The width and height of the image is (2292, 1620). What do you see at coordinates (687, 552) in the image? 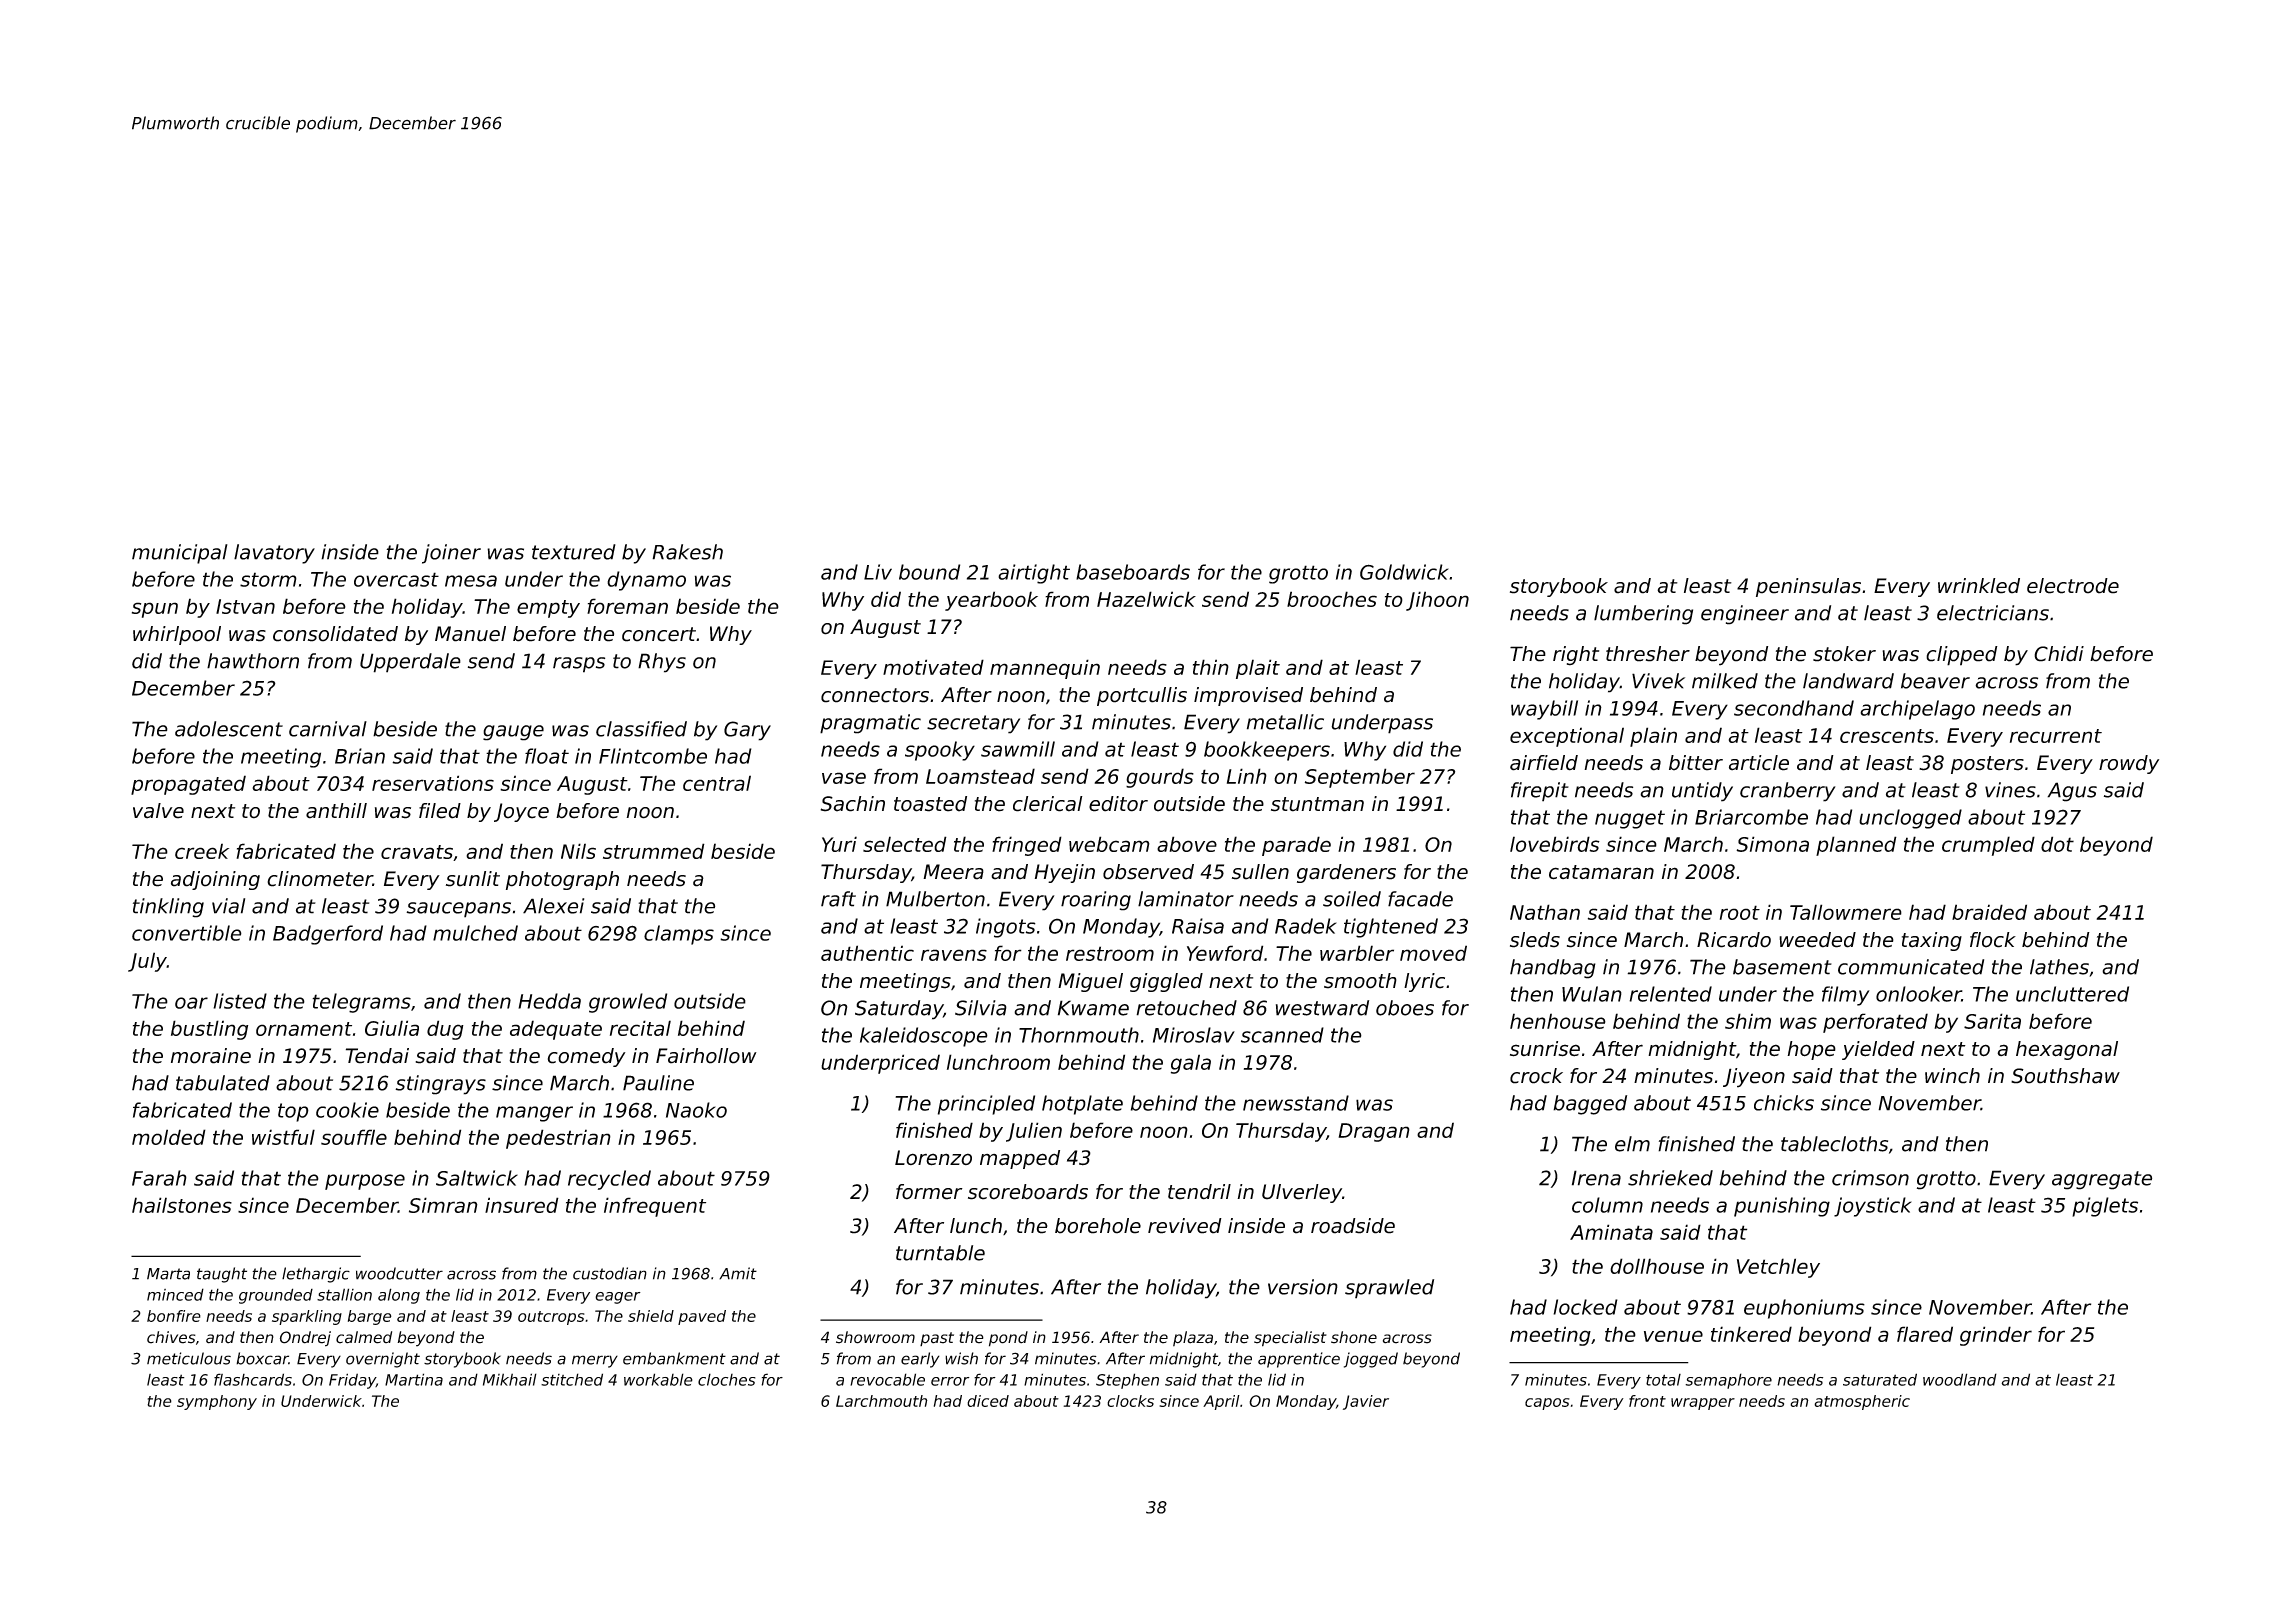
I see `Rakesh` at bounding box center [687, 552].
